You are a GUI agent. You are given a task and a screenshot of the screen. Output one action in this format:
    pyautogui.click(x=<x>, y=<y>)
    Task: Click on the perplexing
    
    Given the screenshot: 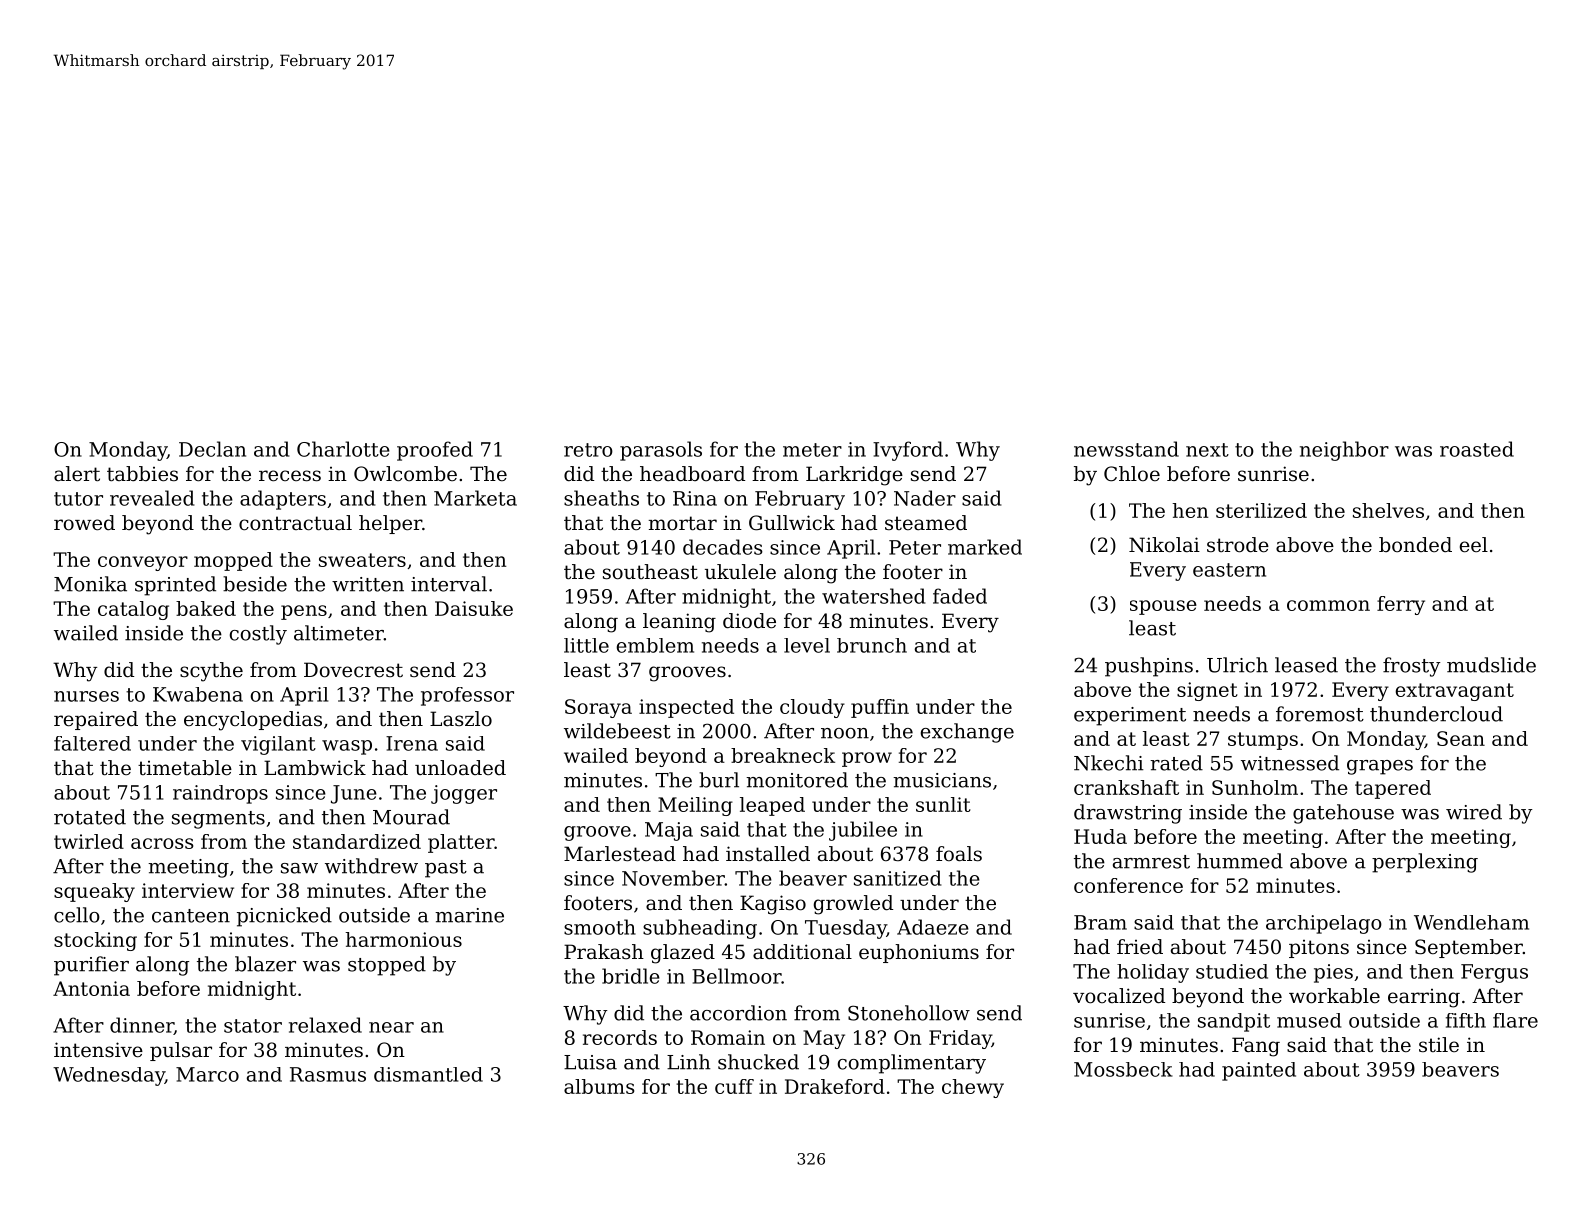 What is the action you would take?
    pyautogui.click(x=1425, y=863)
